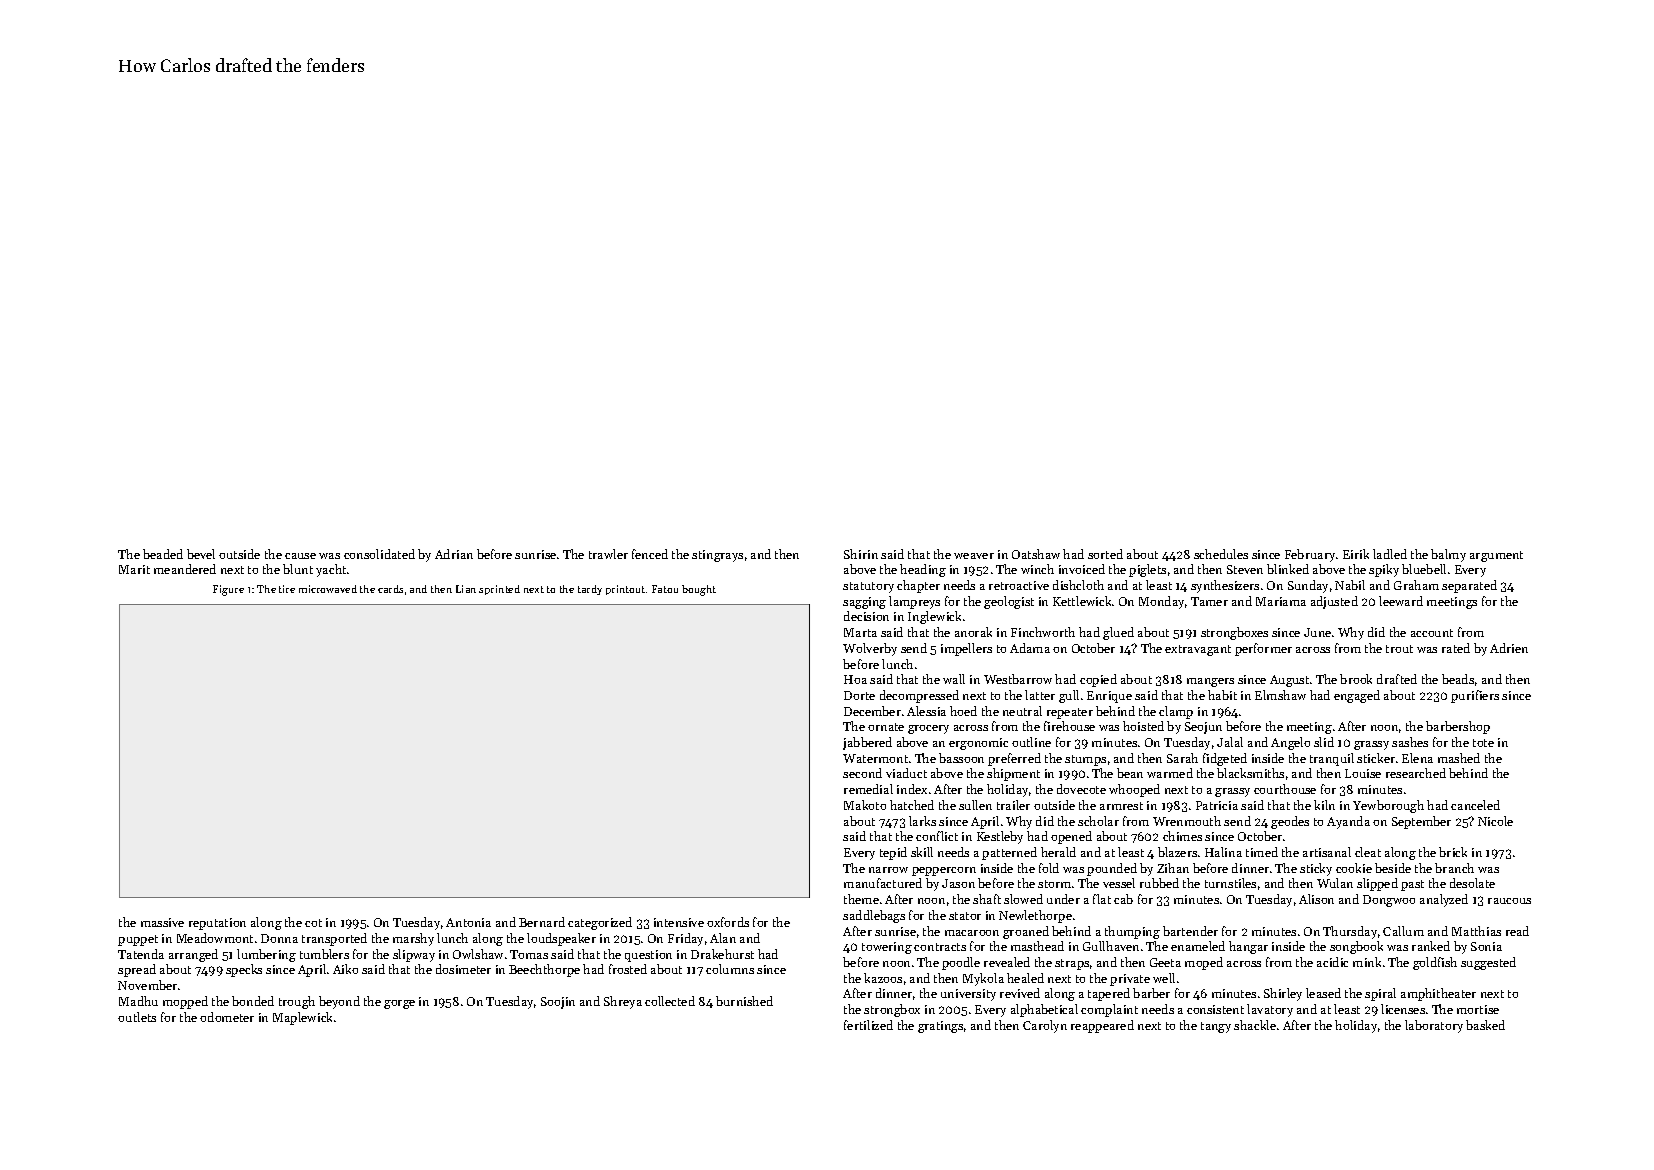  I want to click on fenced, so click(650, 554).
